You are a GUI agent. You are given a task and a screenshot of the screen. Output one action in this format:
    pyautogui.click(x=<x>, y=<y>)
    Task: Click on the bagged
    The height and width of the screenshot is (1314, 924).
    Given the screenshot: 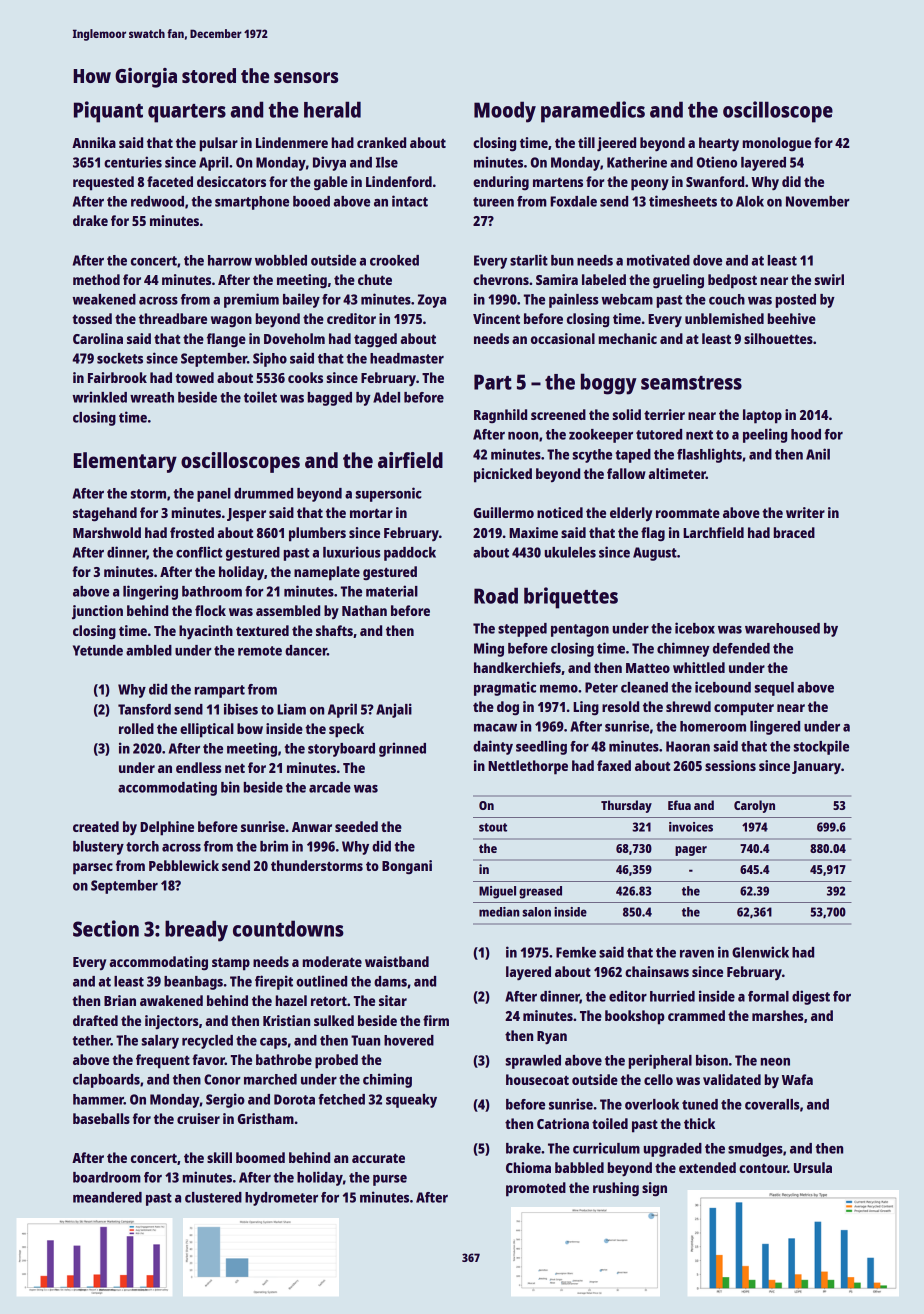 What is the action you would take?
    pyautogui.click(x=329, y=399)
